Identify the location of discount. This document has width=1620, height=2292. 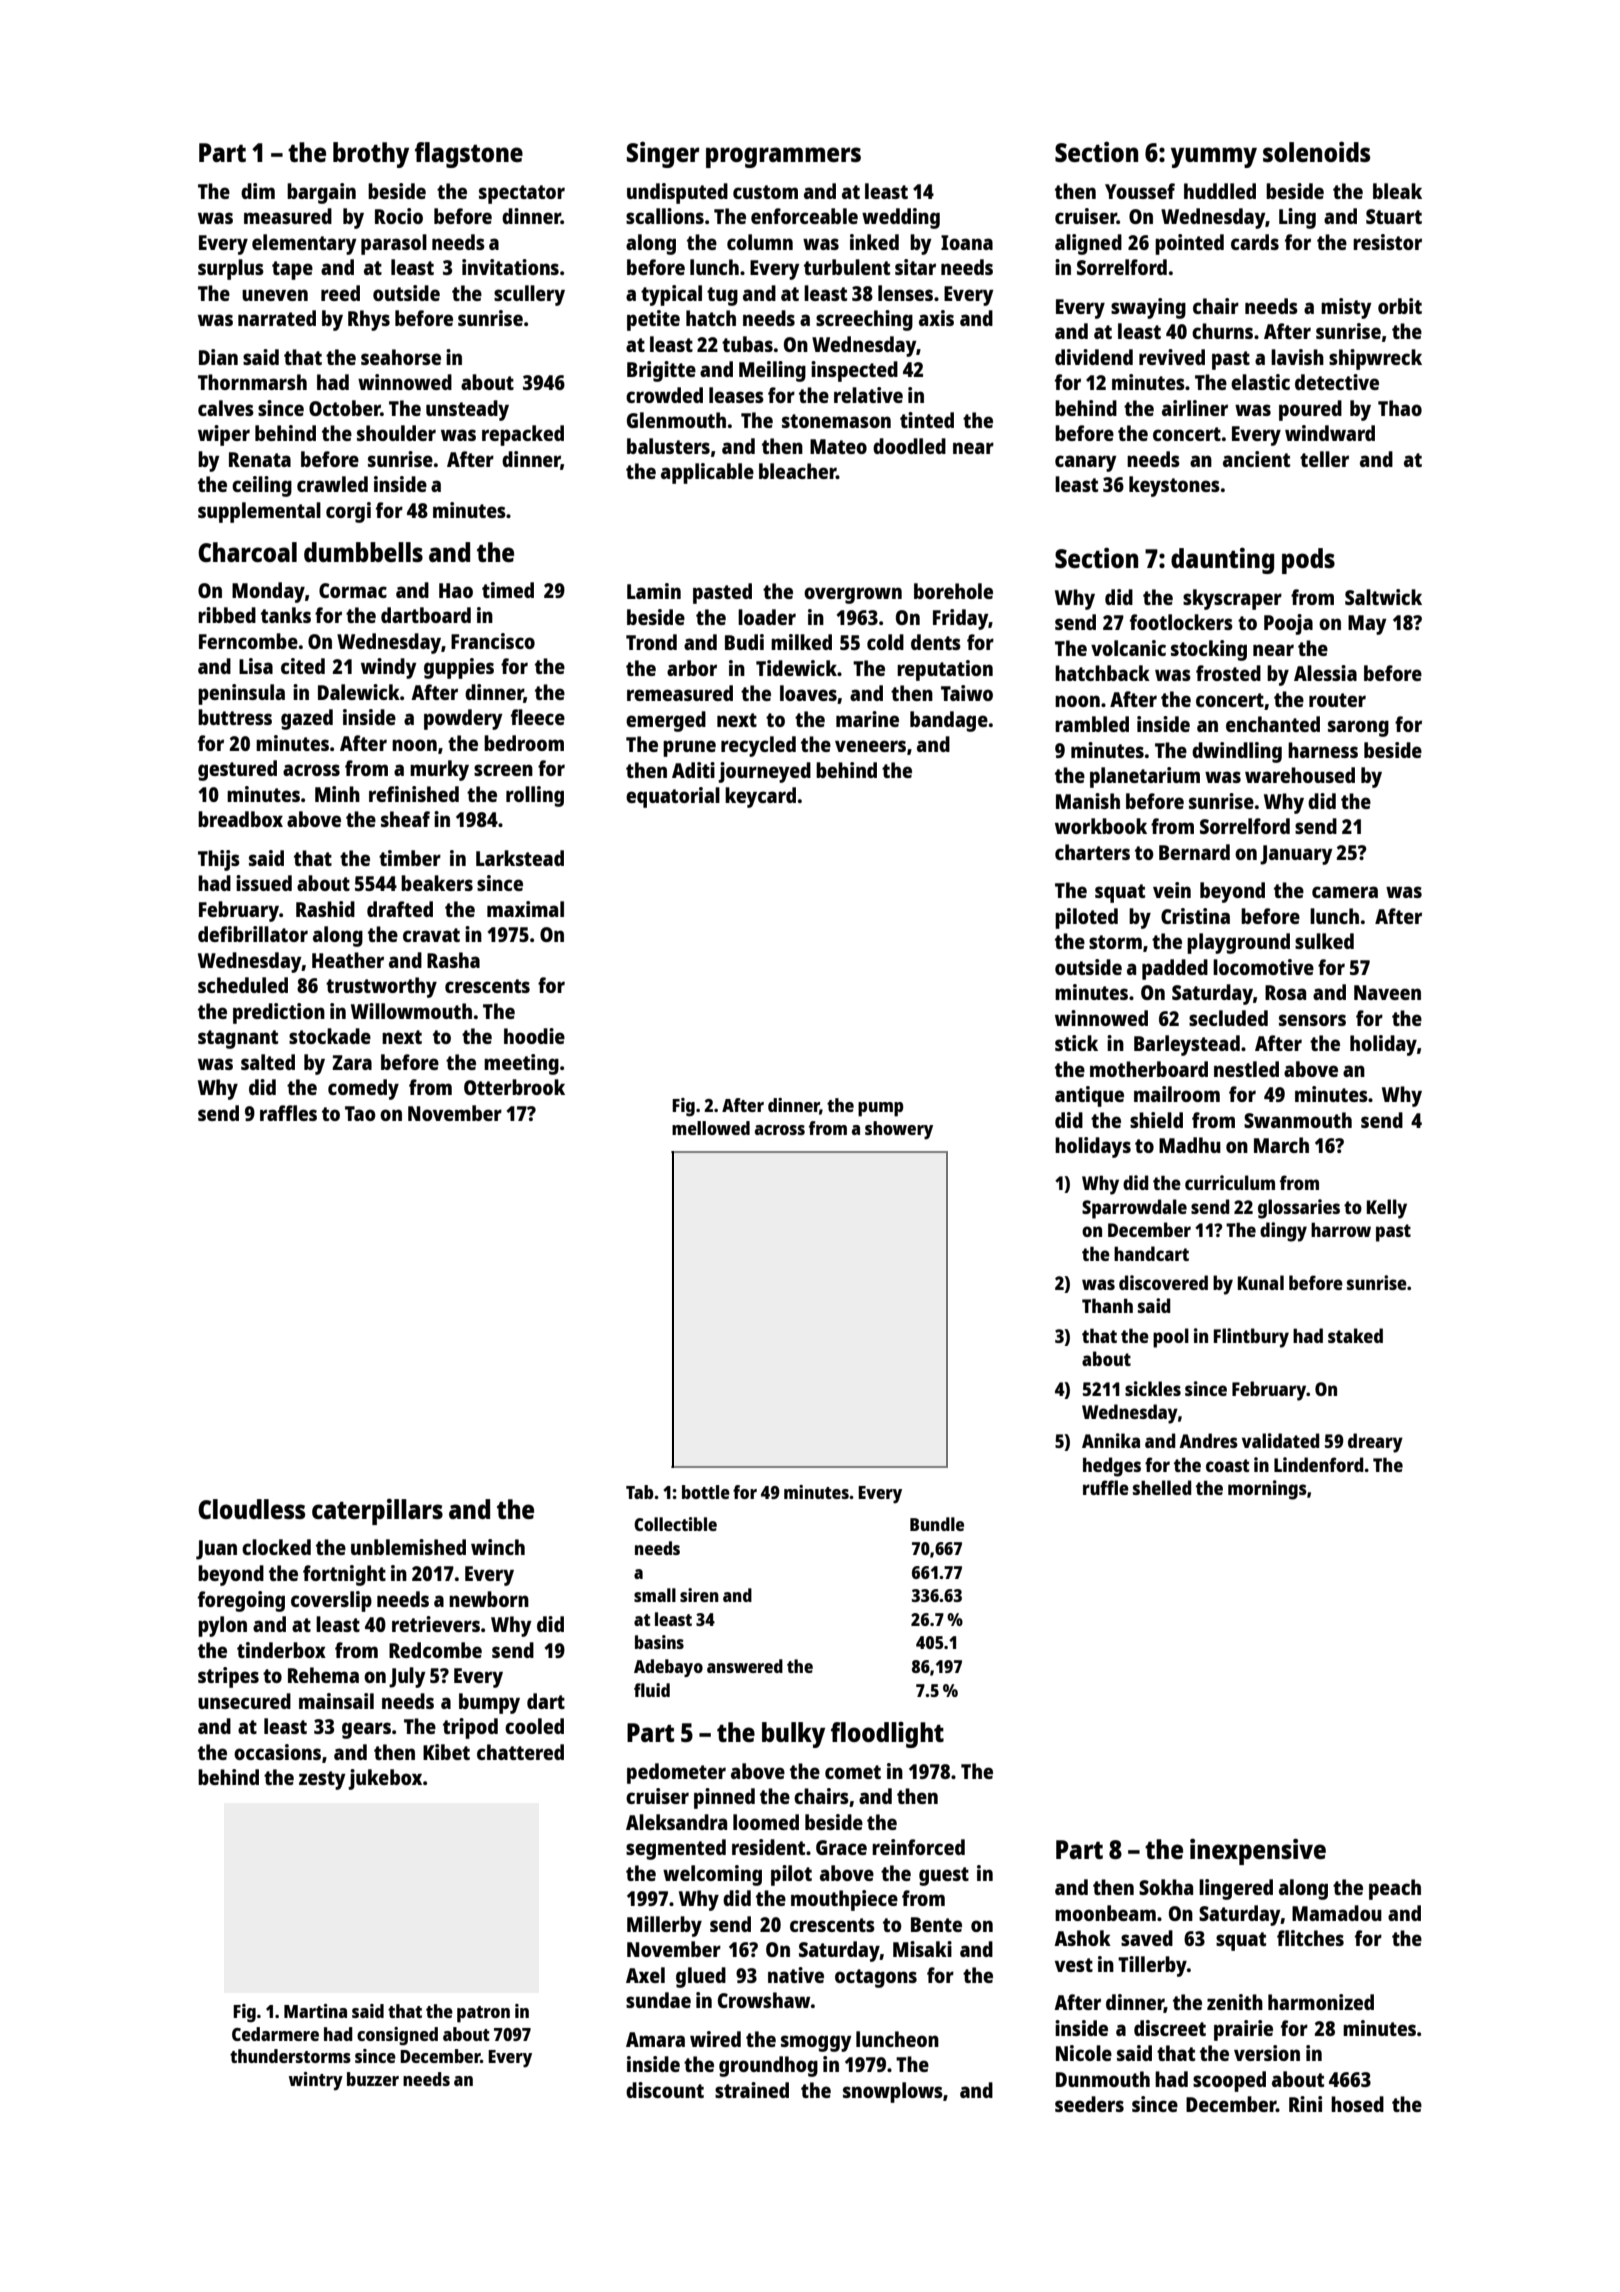
(665, 2090).
